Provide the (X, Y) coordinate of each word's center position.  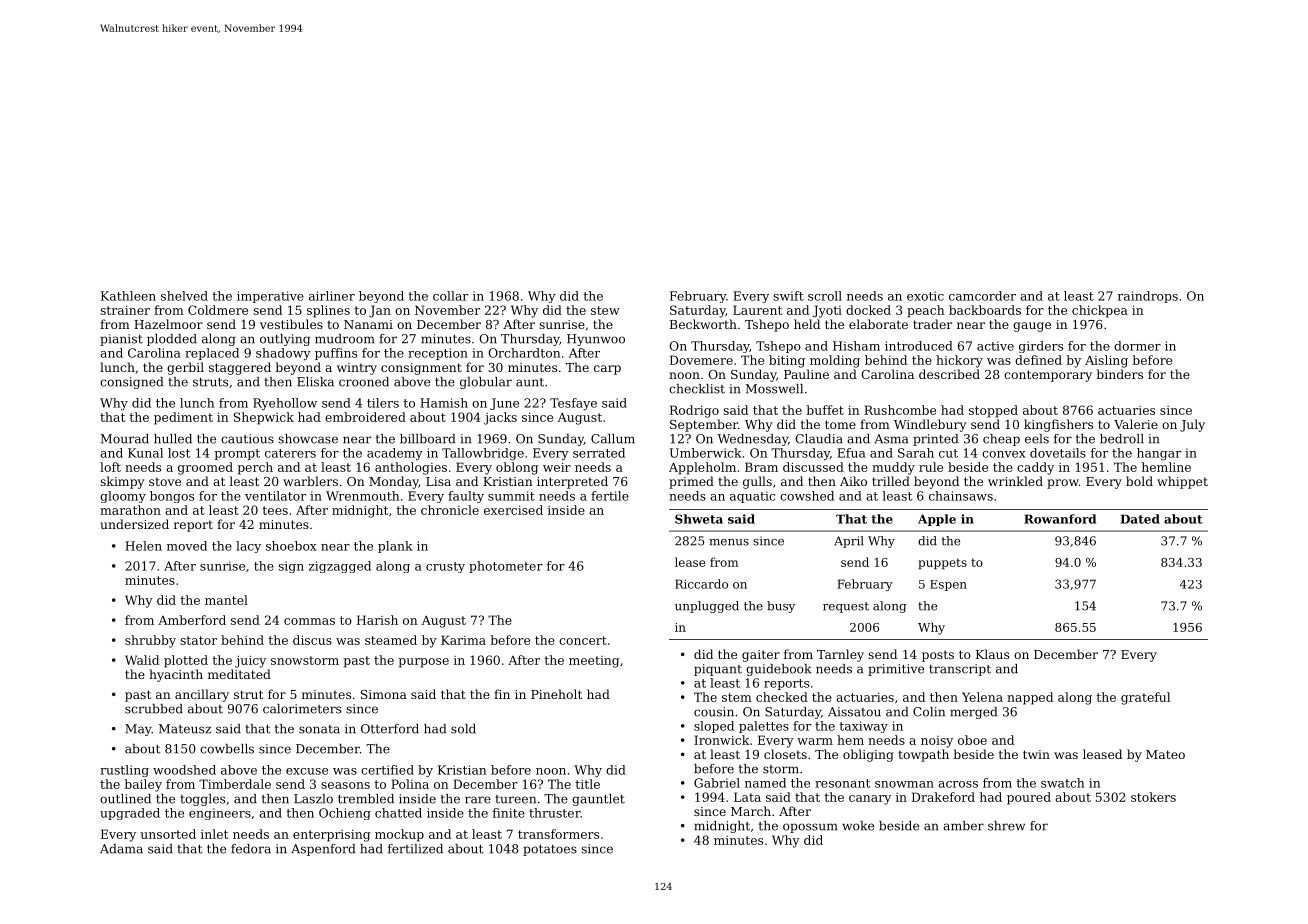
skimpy (122, 482)
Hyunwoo (596, 340)
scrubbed (154, 709)
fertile (610, 496)
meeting (594, 662)
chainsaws (961, 496)
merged (973, 713)
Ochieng (345, 814)
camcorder (982, 296)
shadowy (283, 354)
